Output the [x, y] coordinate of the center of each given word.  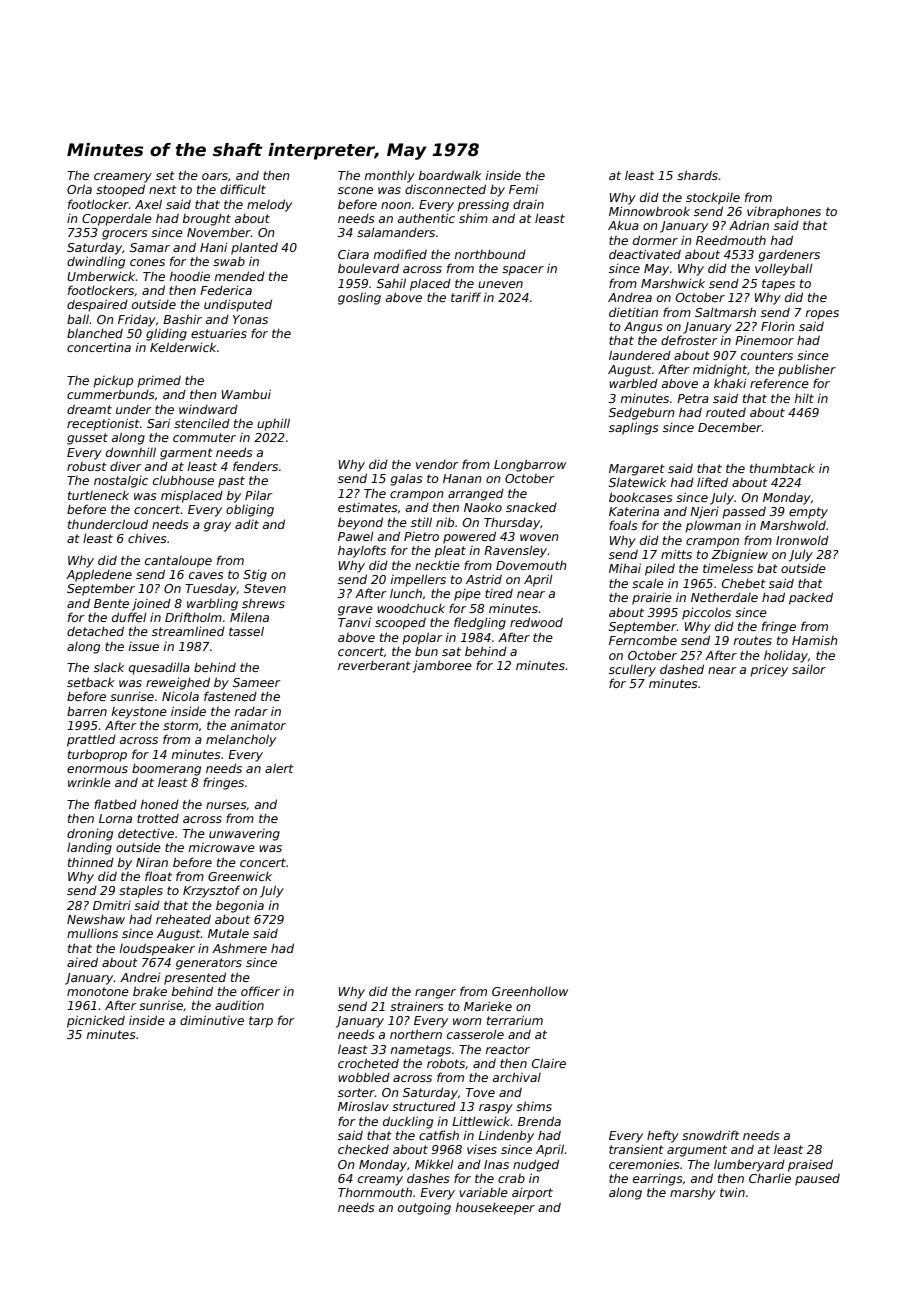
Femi [524, 189]
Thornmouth [375, 1192]
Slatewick [638, 482]
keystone [139, 713]
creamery [123, 178]
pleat [450, 552]
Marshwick [673, 283]
